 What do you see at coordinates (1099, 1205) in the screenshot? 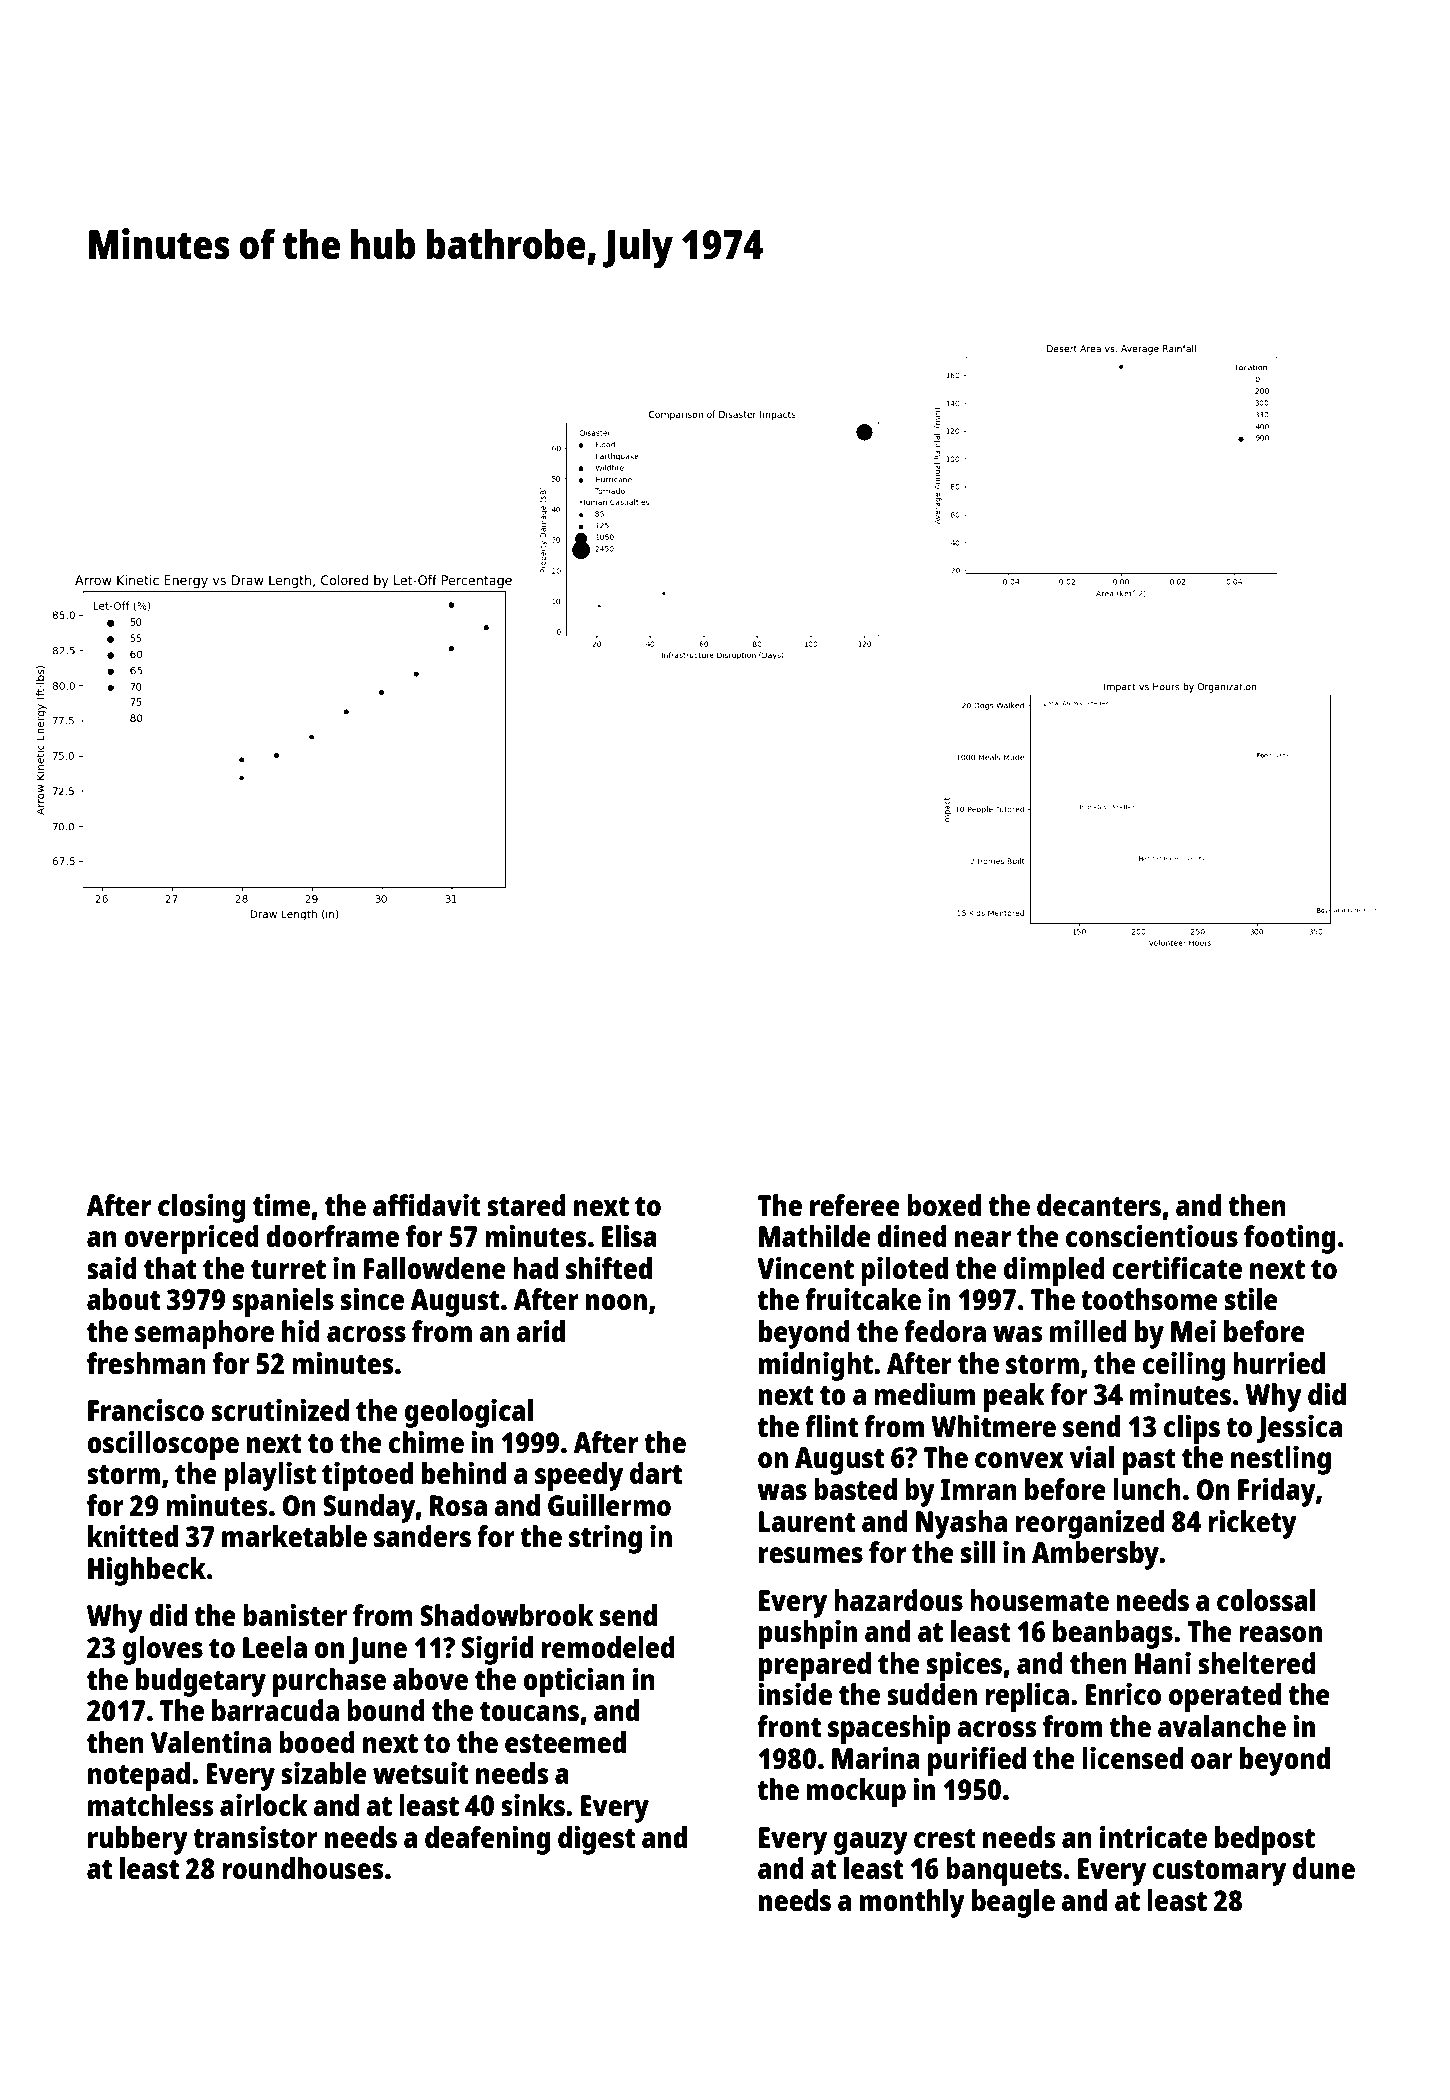
I see `decanters` at bounding box center [1099, 1205].
